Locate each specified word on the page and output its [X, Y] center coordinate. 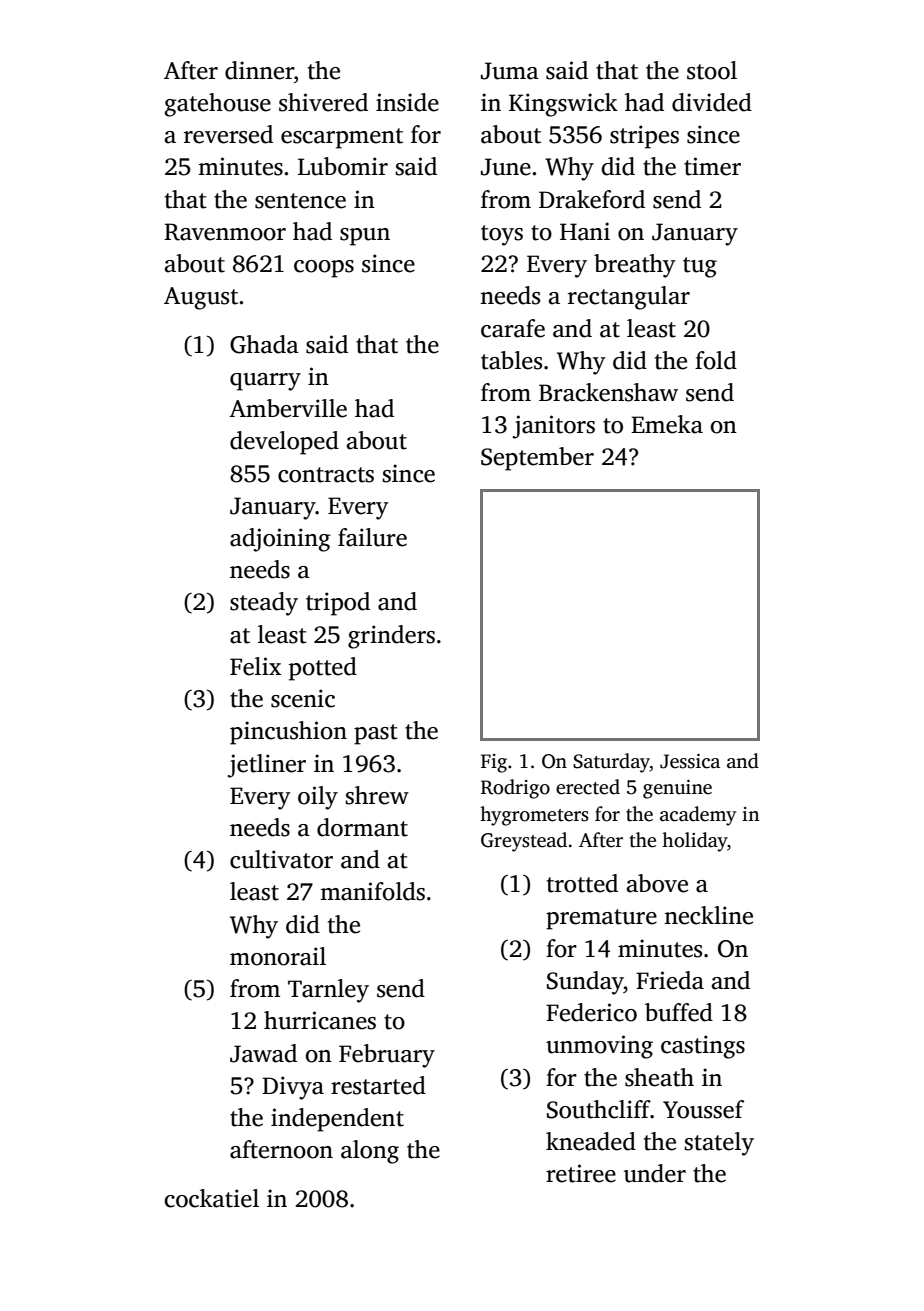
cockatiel [211, 1198]
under [655, 1173]
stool [712, 70]
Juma [510, 71]
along [370, 1152]
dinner [259, 70]
